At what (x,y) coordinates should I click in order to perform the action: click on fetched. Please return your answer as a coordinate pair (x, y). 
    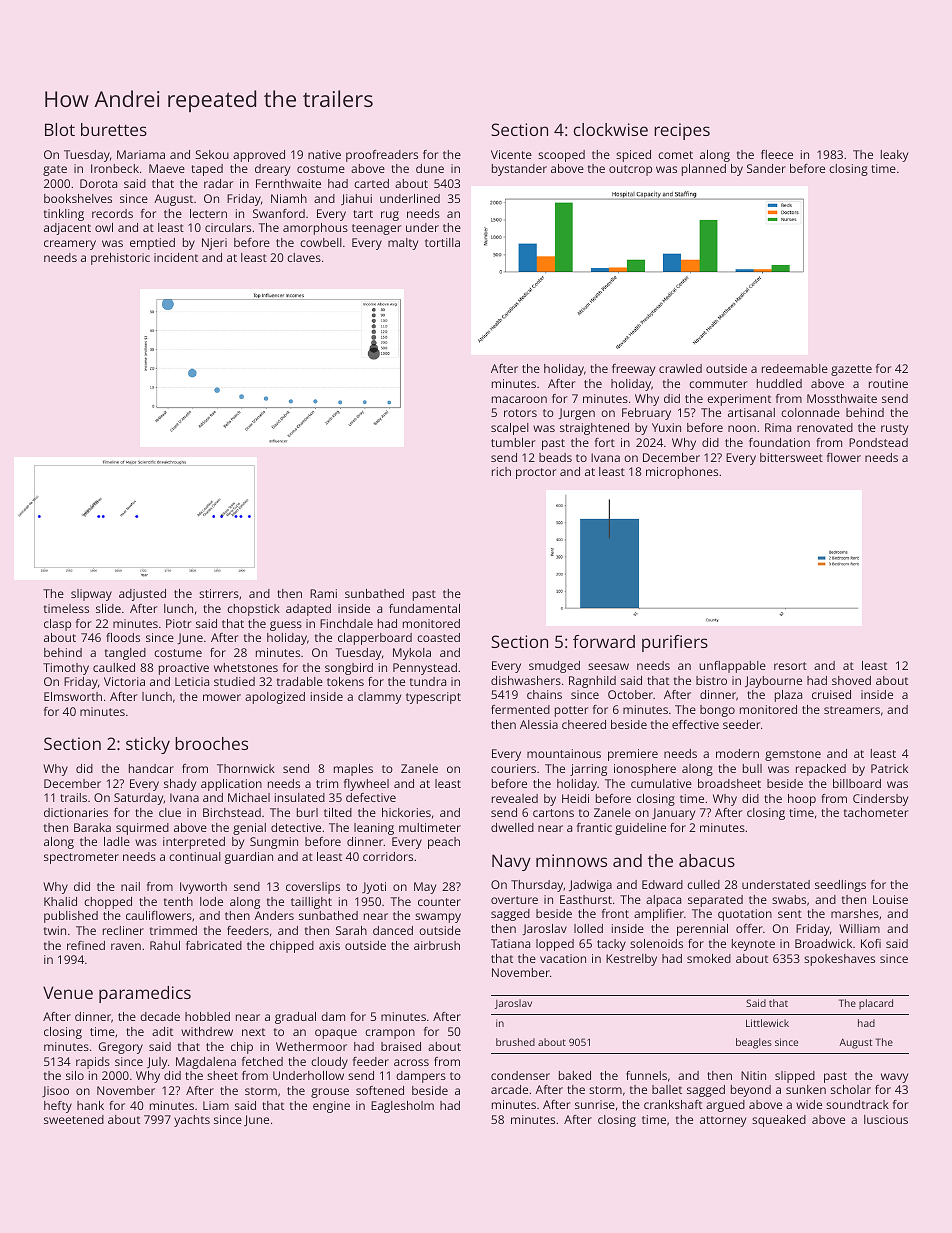
    Looking at the image, I should click on (262, 1061).
